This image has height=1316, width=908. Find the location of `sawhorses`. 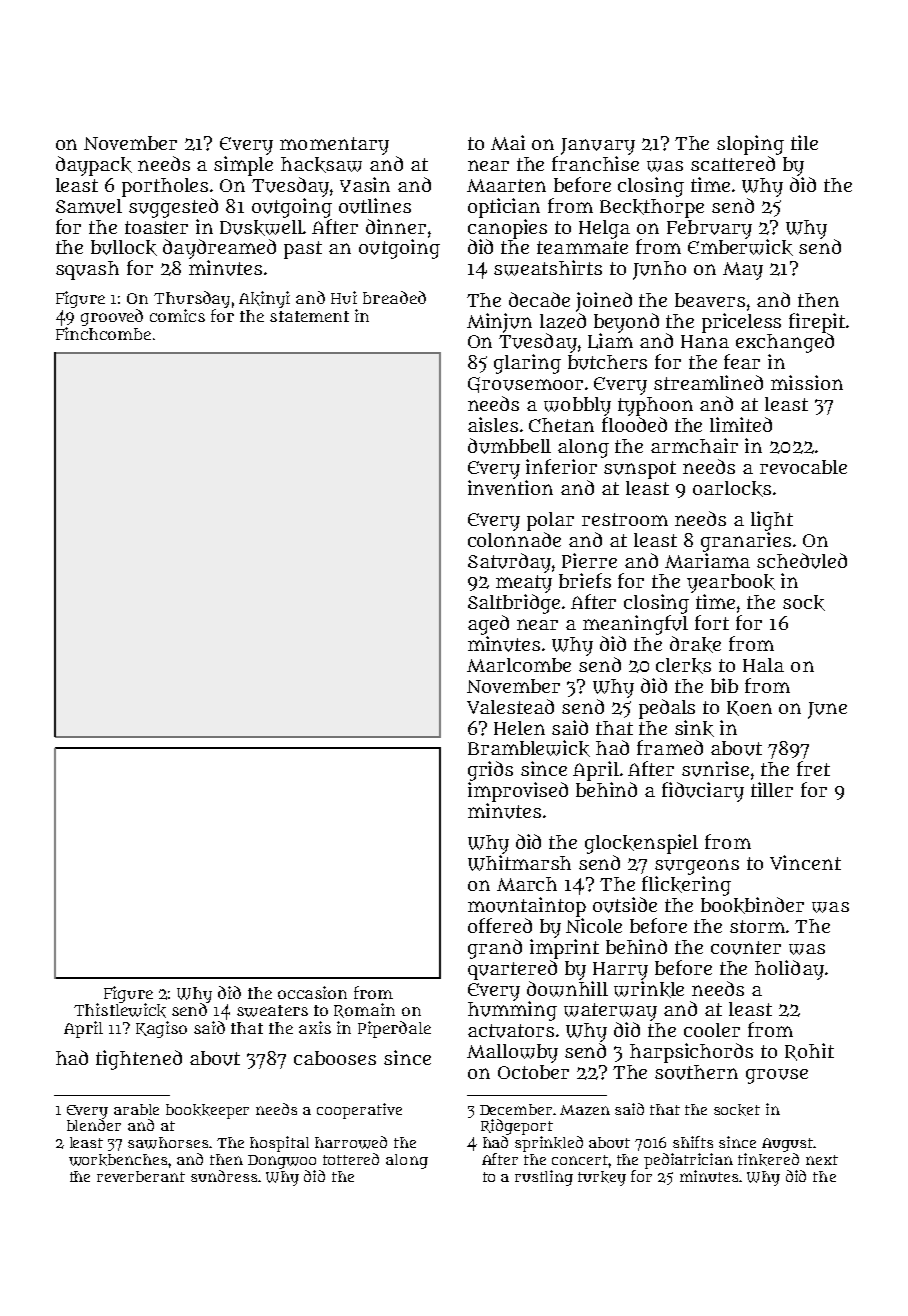

sawhorses is located at coordinates (169, 1143).
